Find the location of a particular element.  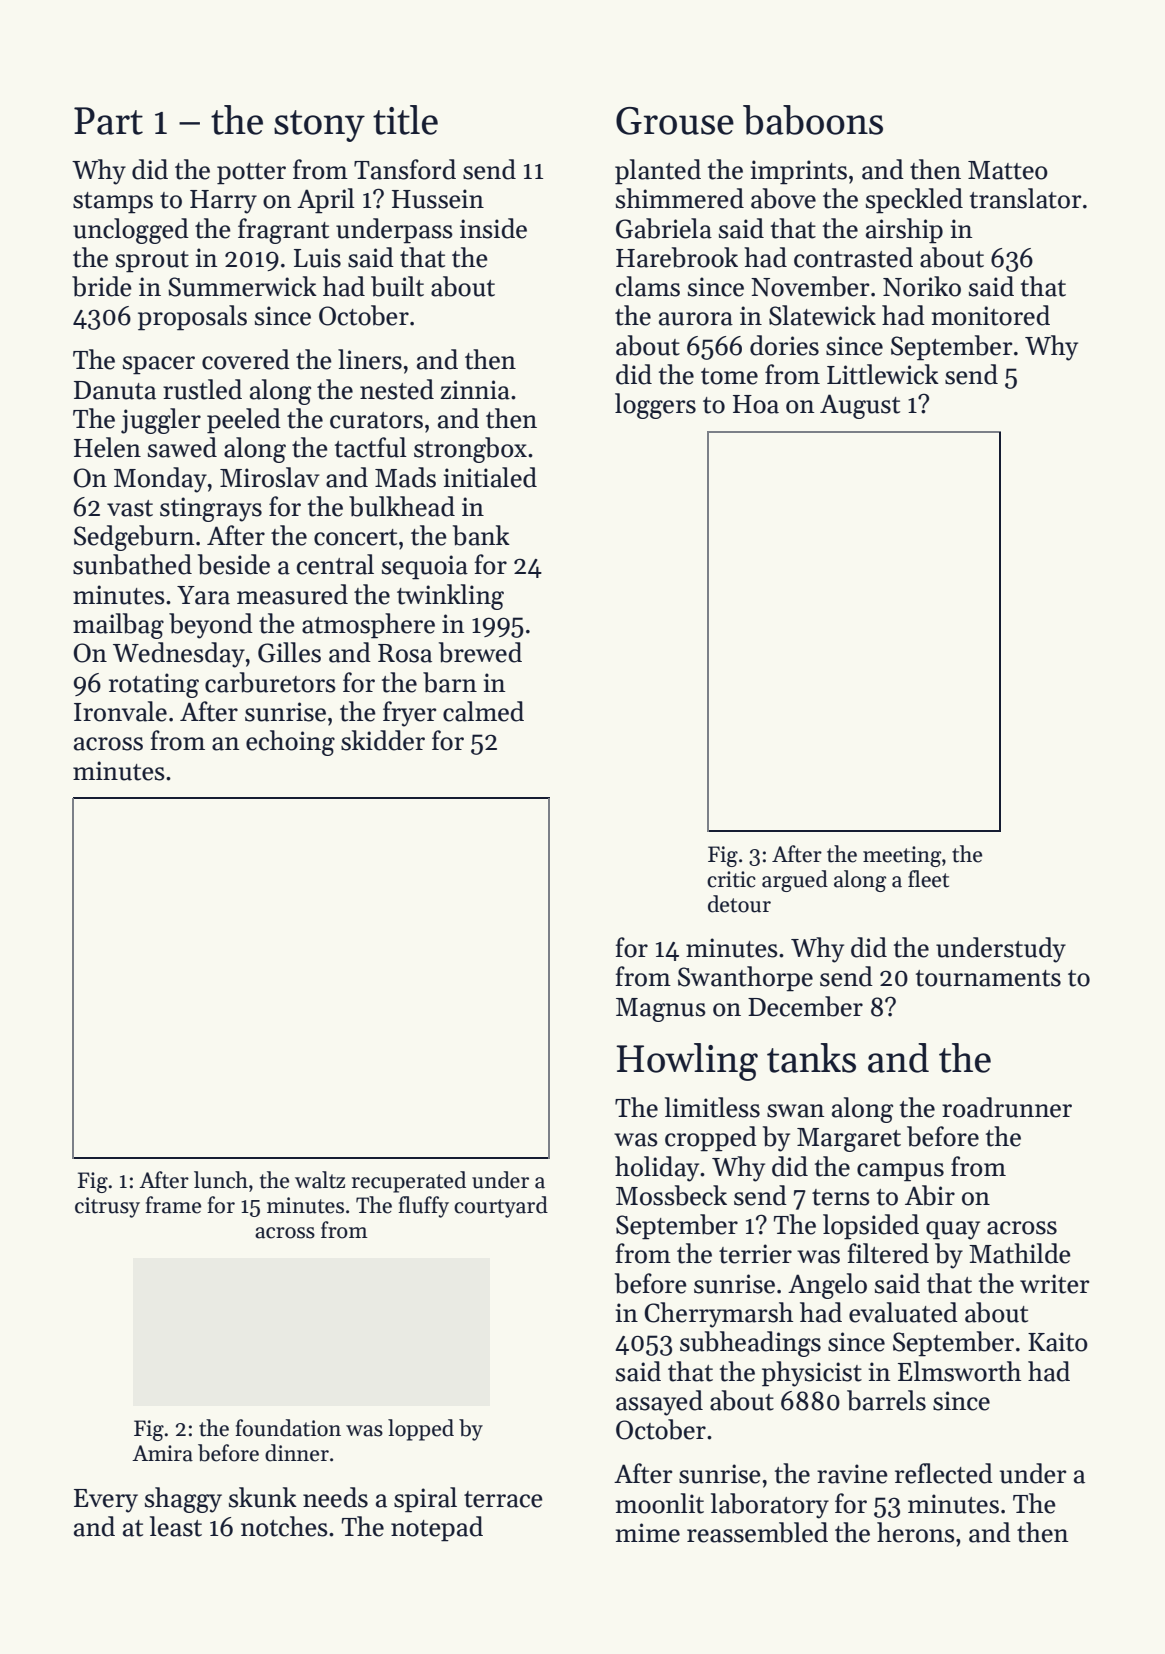

courtyard is located at coordinates (501, 1207).
